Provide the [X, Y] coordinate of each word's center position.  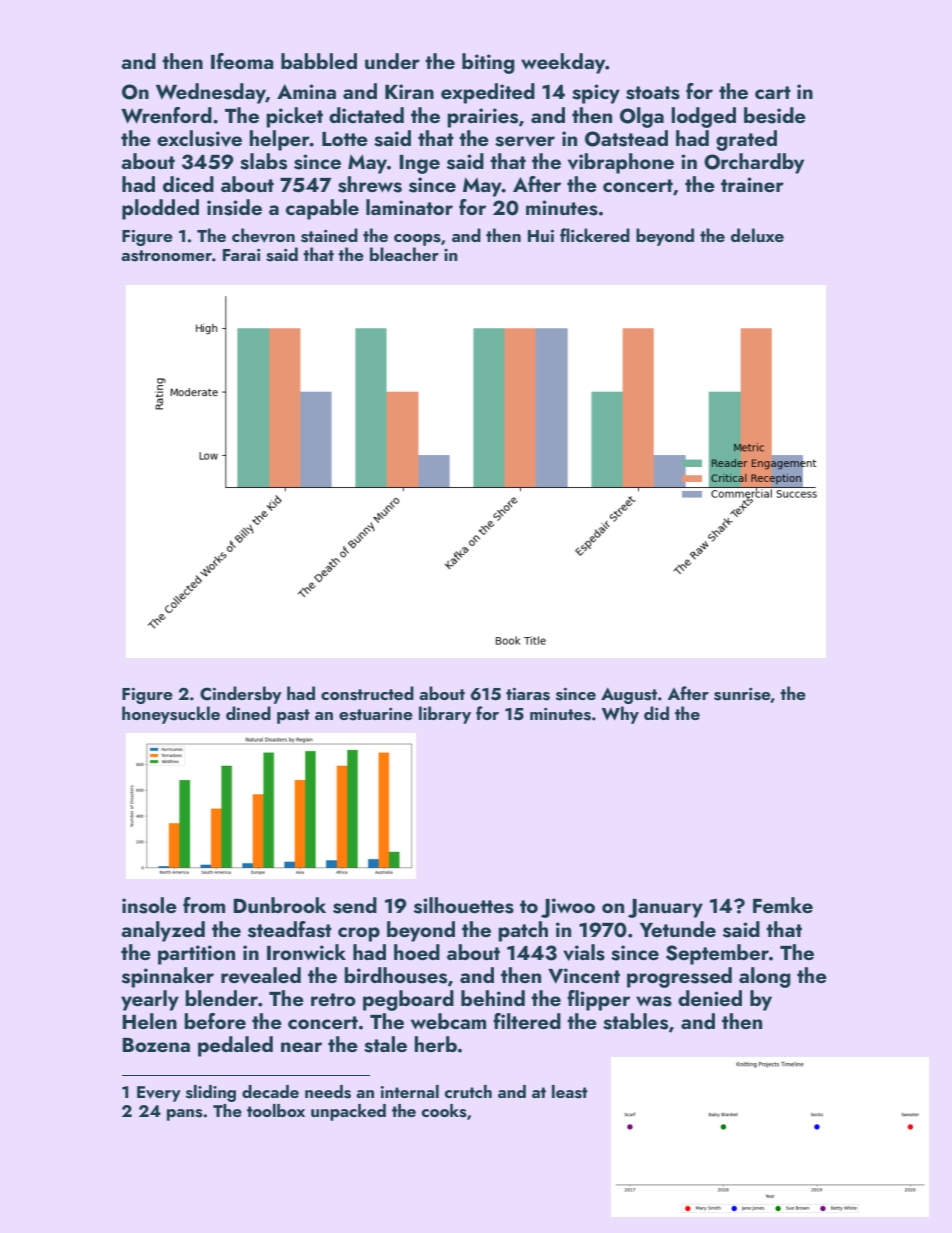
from [204, 905]
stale [385, 1044]
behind [493, 998]
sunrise [742, 695]
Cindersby [241, 695]
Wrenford [166, 115]
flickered [595, 235]
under [392, 61]
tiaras [528, 694]
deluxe [757, 235]
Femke [783, 905]
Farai [241, 255]
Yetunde [678, 929]
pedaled [235, 1046]
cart [773, 92]
